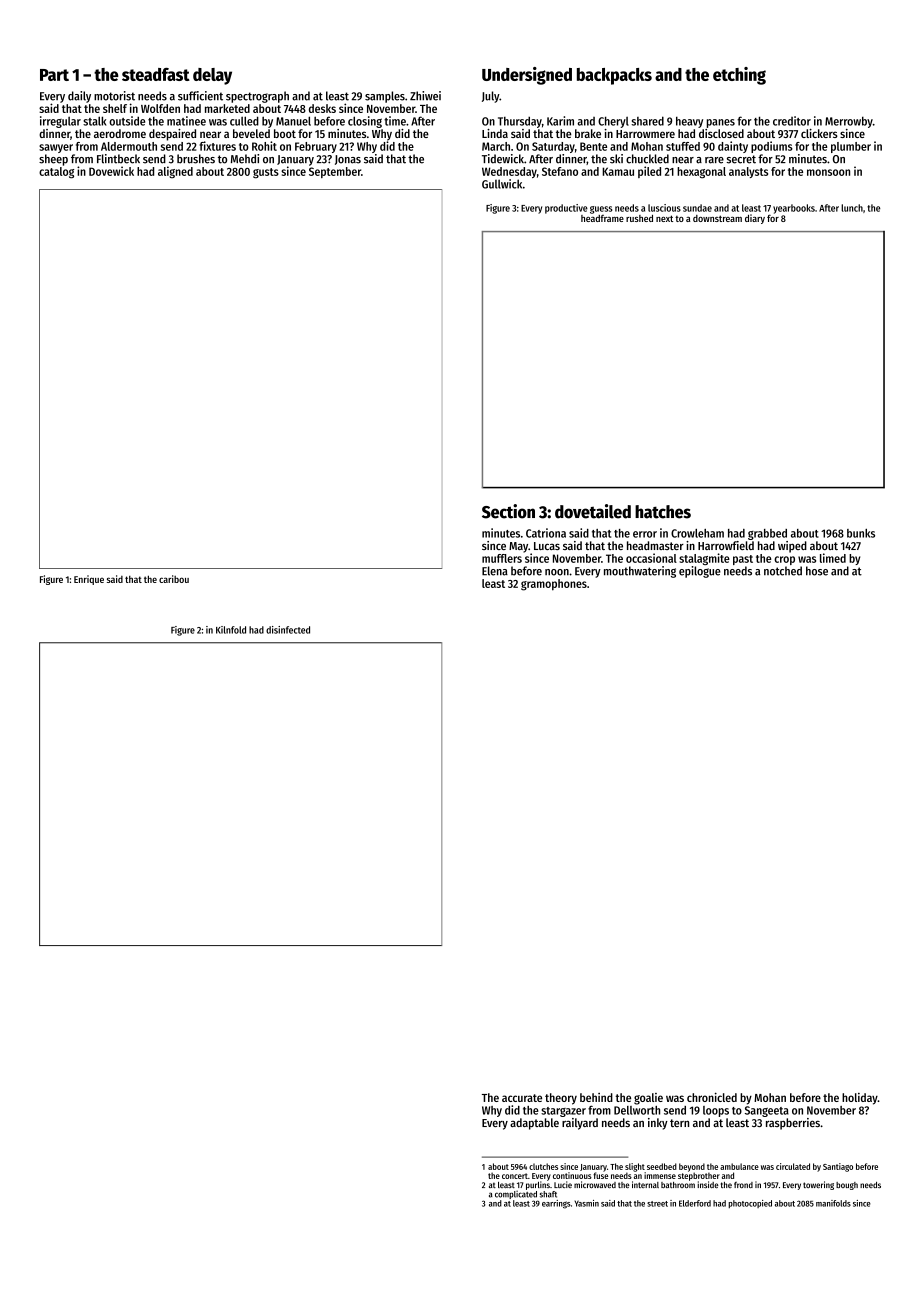  I want to click on analysts, so click(748, 172).
